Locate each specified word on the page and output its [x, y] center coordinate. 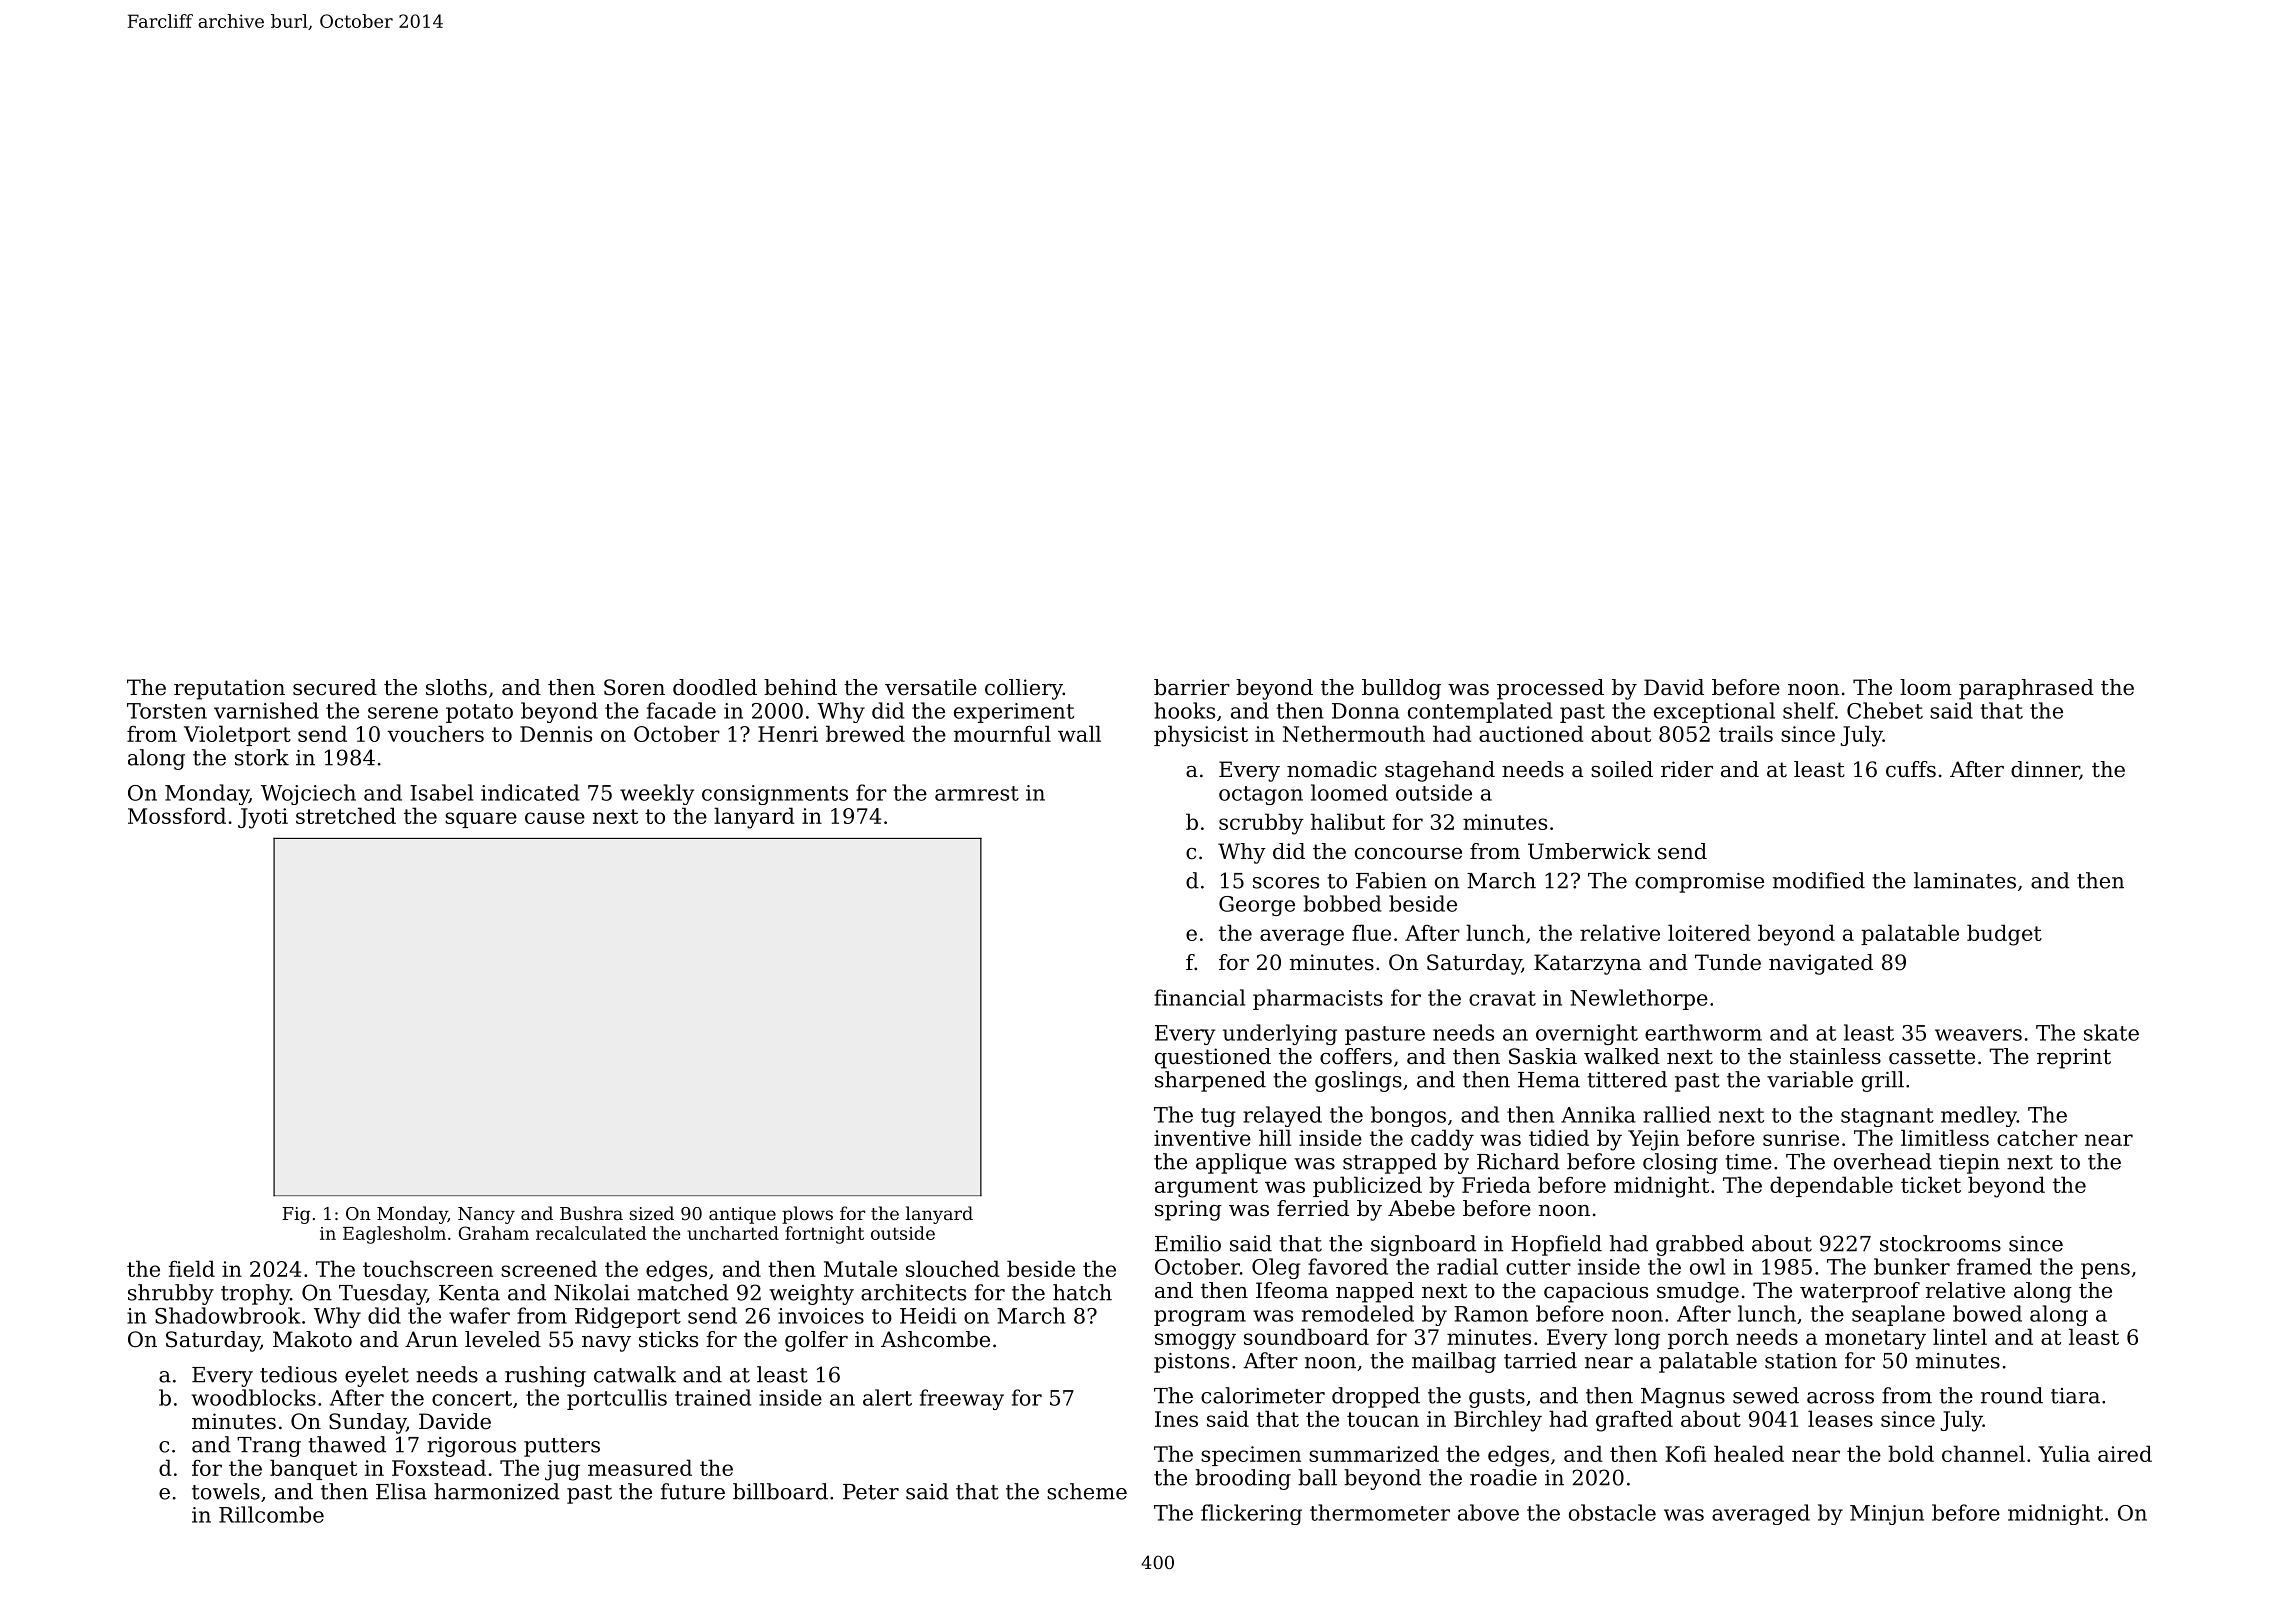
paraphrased [2026, 689]
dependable [1831, 1186]
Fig [296, 1215]
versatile [931, 687]
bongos [1408, 1116]
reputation [229, 689]
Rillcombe [271, 1514]
